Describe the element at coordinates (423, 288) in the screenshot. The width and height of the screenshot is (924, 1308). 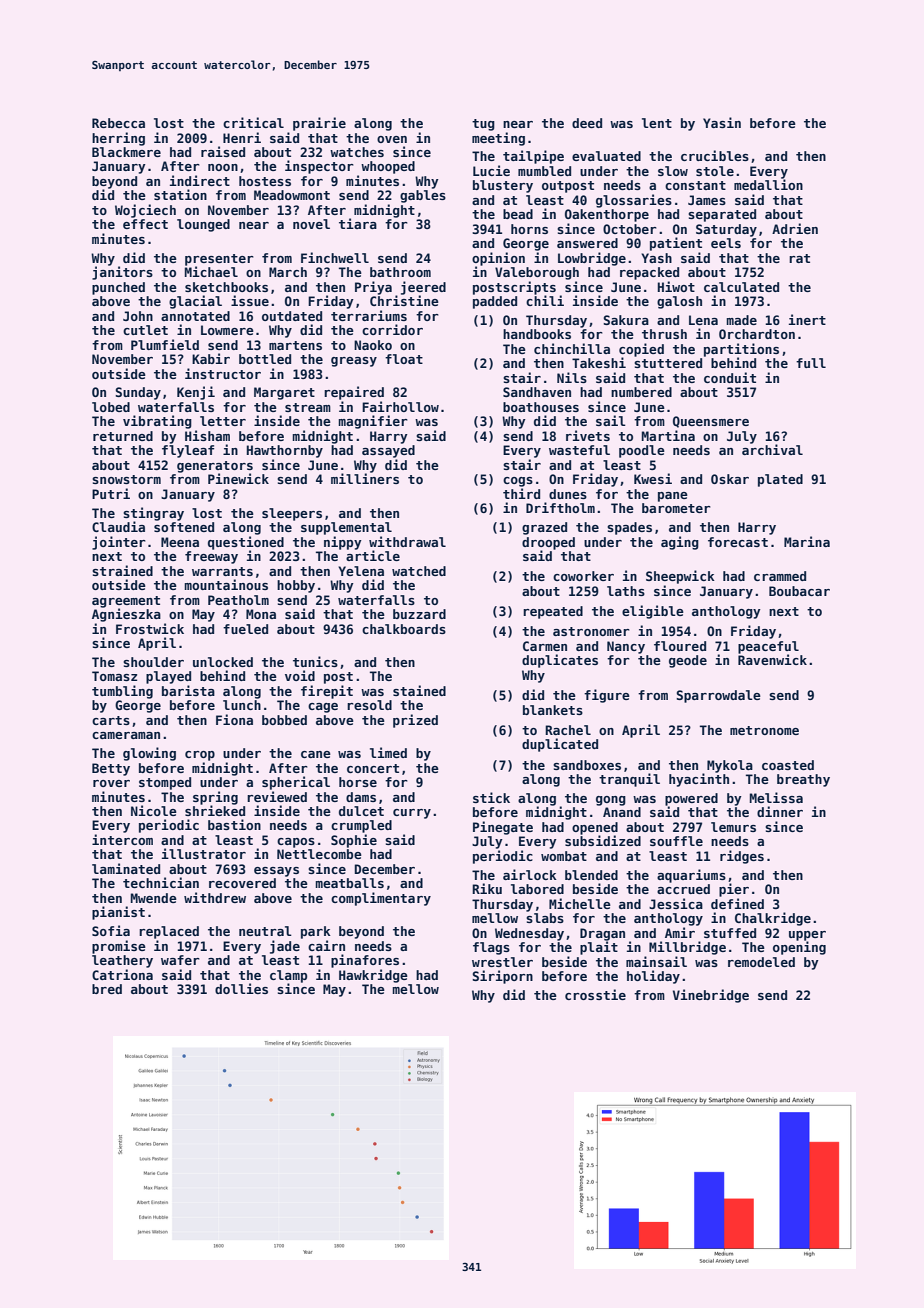
I see `jeered` at that location.
